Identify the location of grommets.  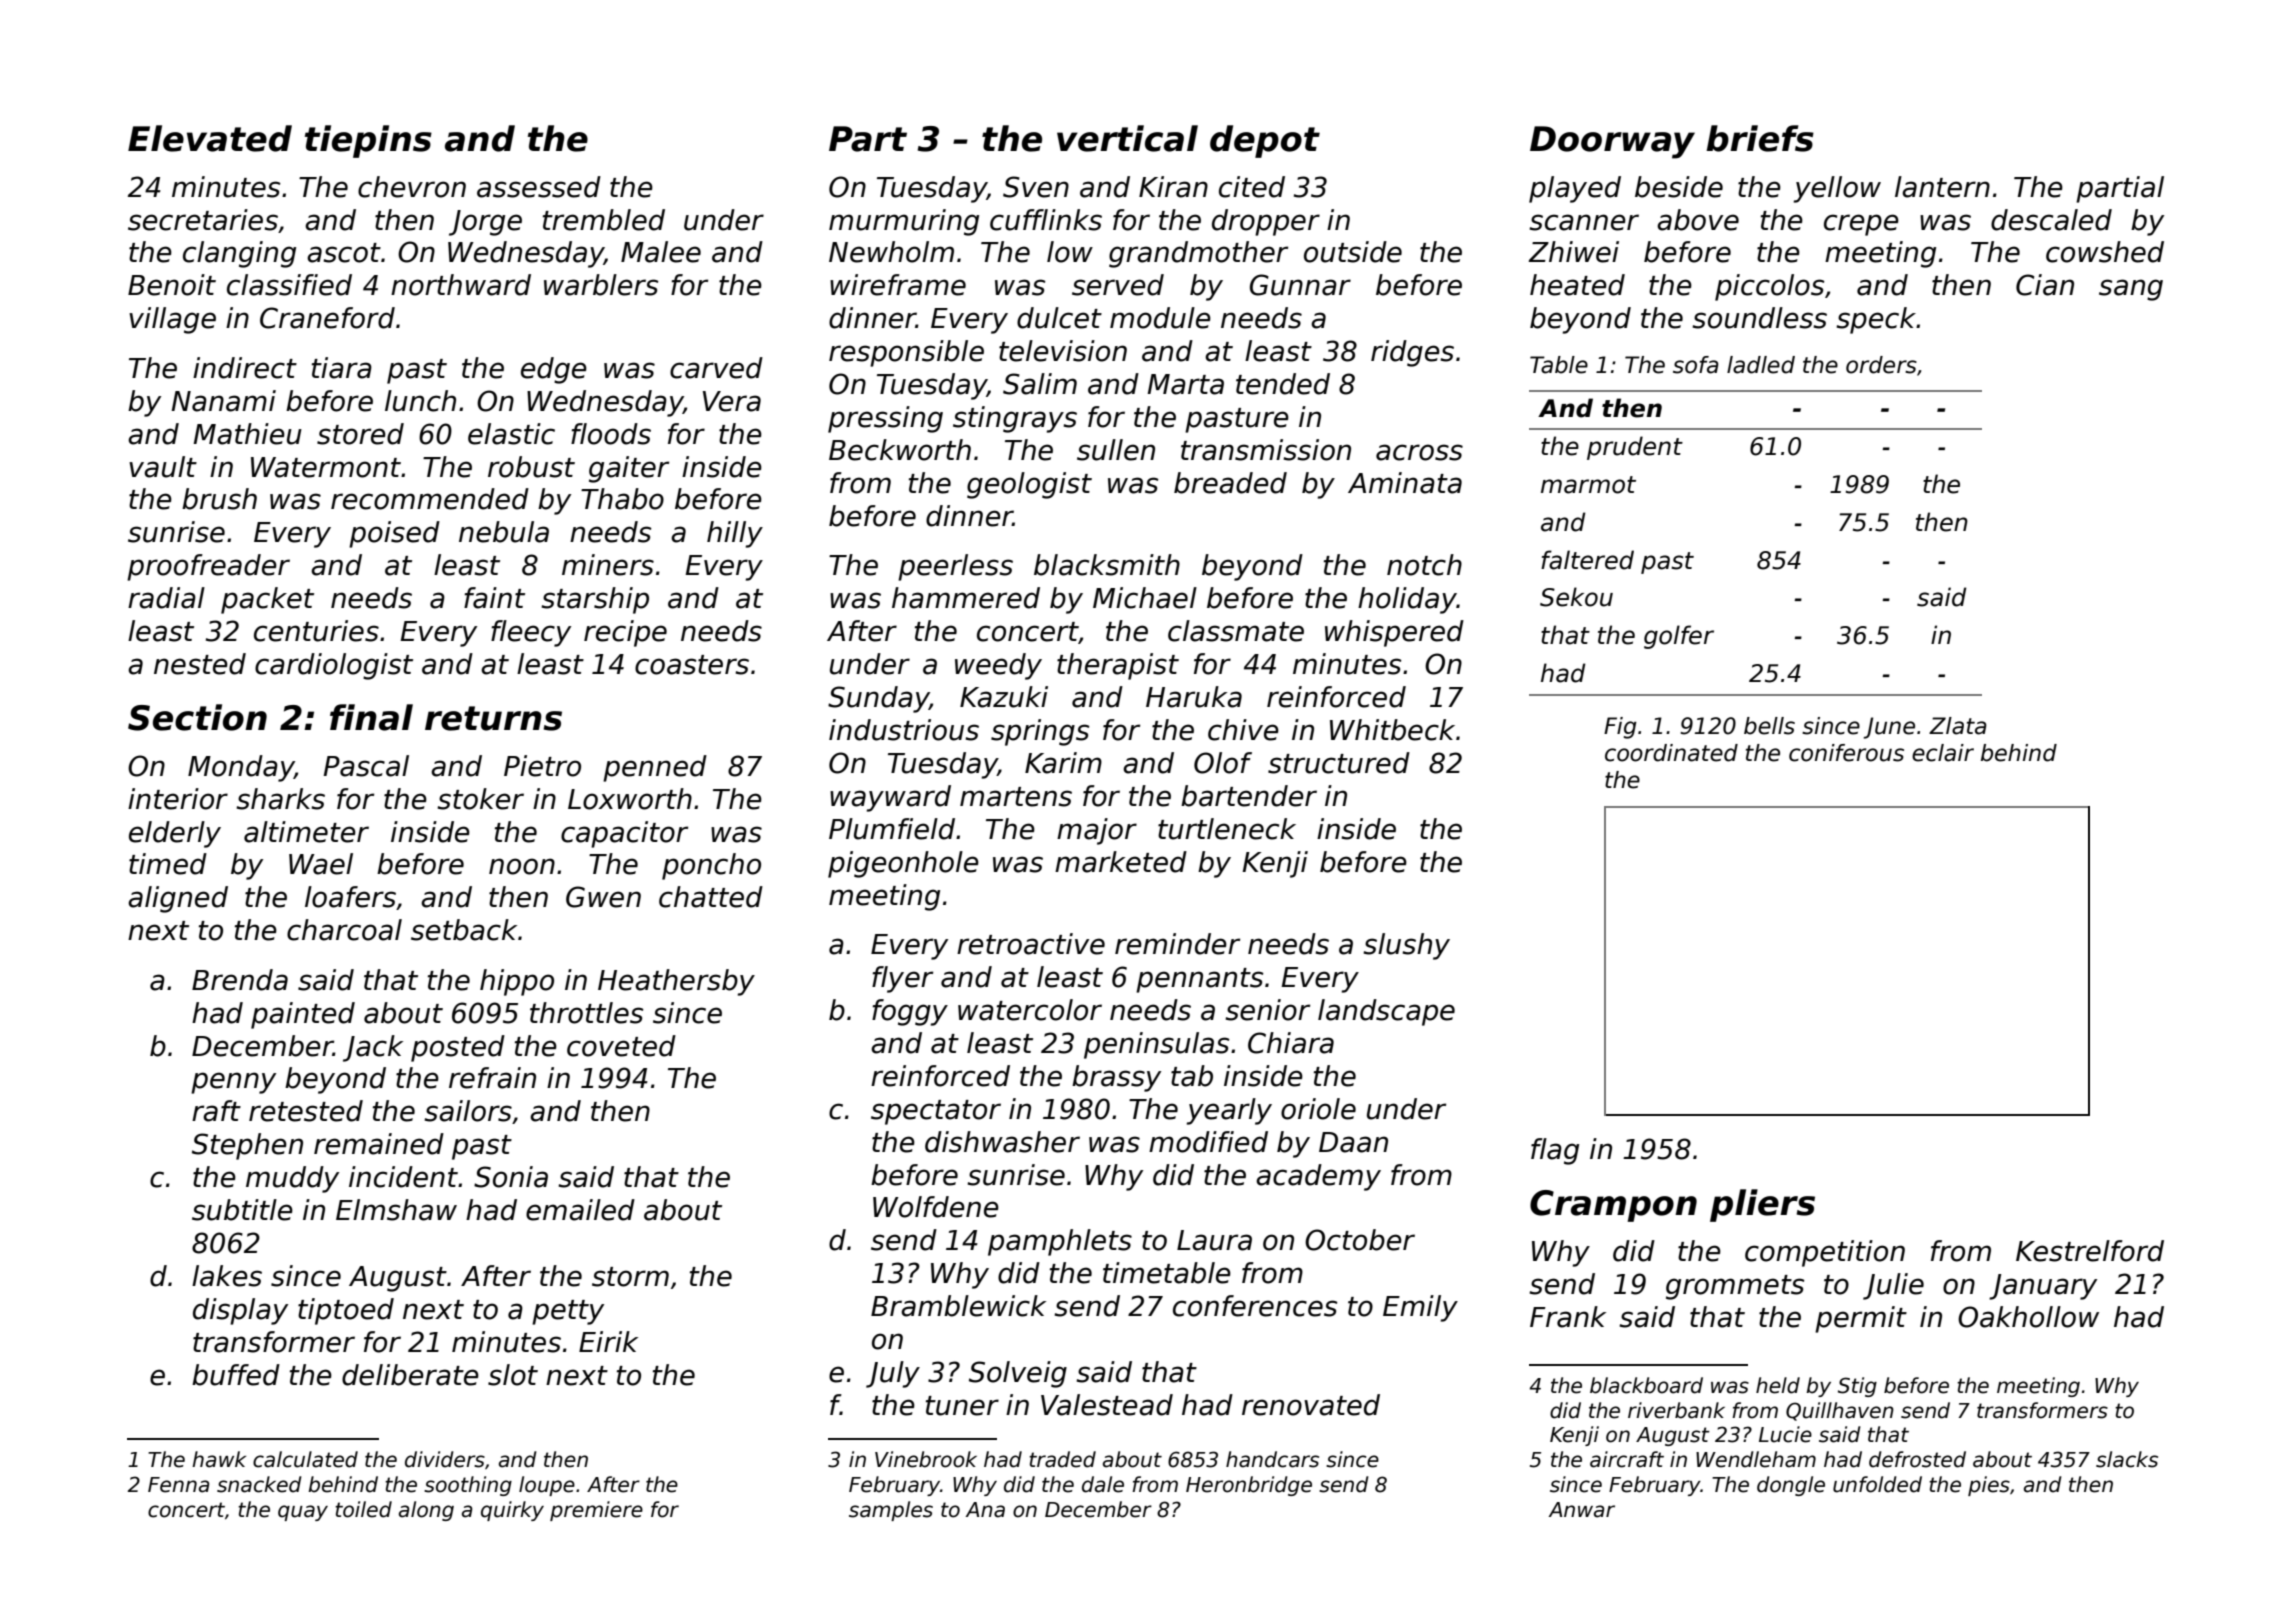
(1735, 1287).
